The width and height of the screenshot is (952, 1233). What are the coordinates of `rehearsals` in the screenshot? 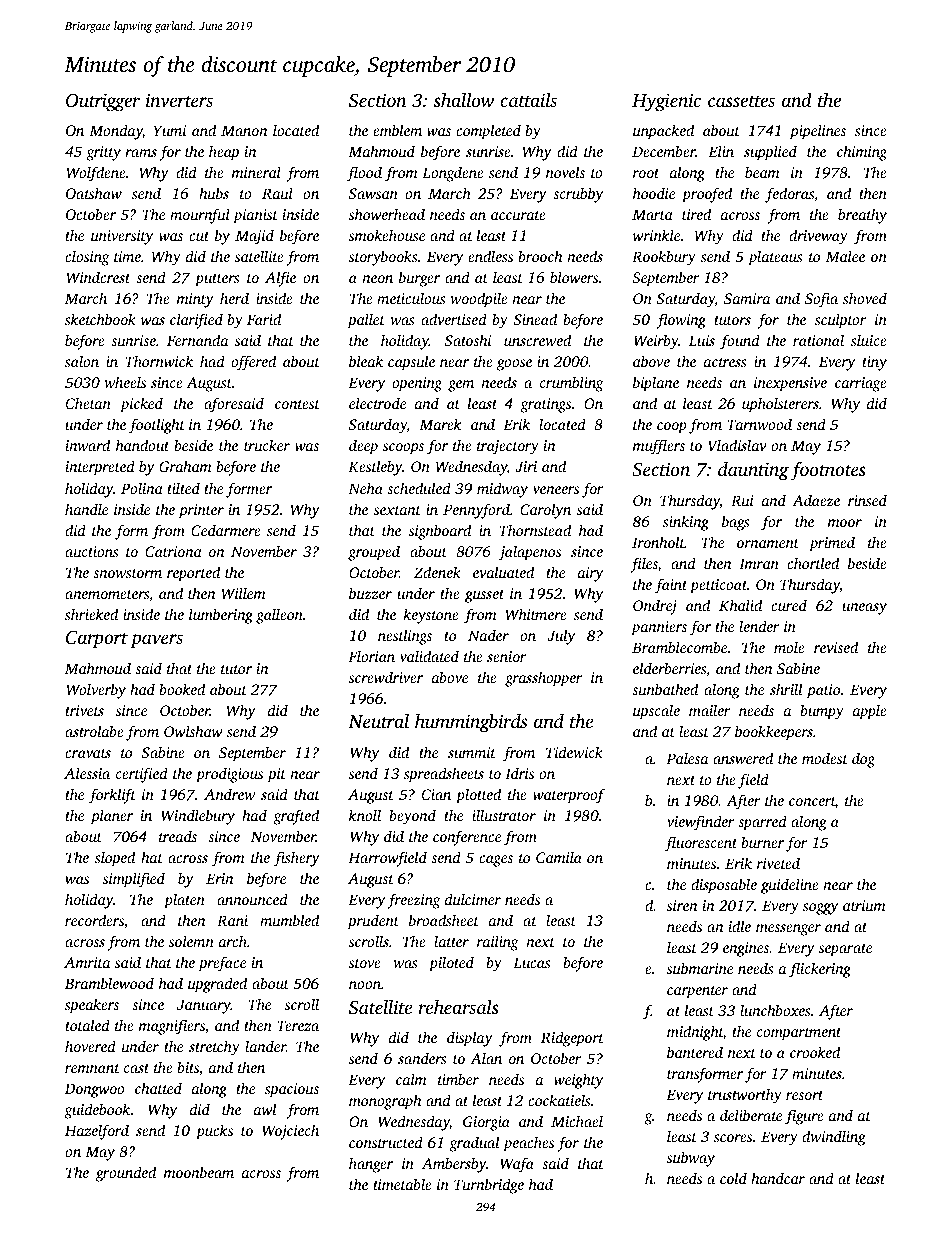 It's located at (458, 1007).
